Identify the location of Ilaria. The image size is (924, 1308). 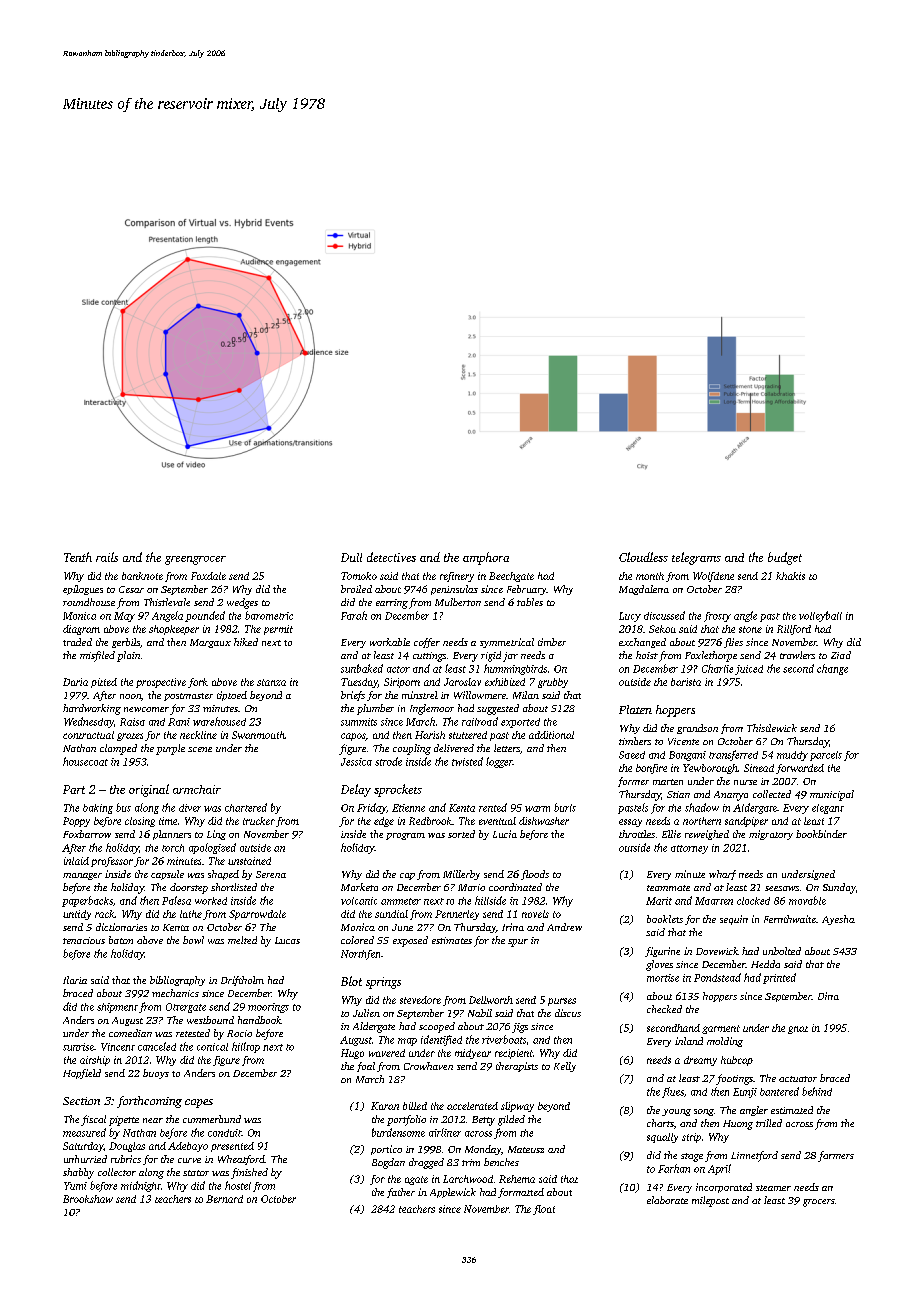
(75, 980).
